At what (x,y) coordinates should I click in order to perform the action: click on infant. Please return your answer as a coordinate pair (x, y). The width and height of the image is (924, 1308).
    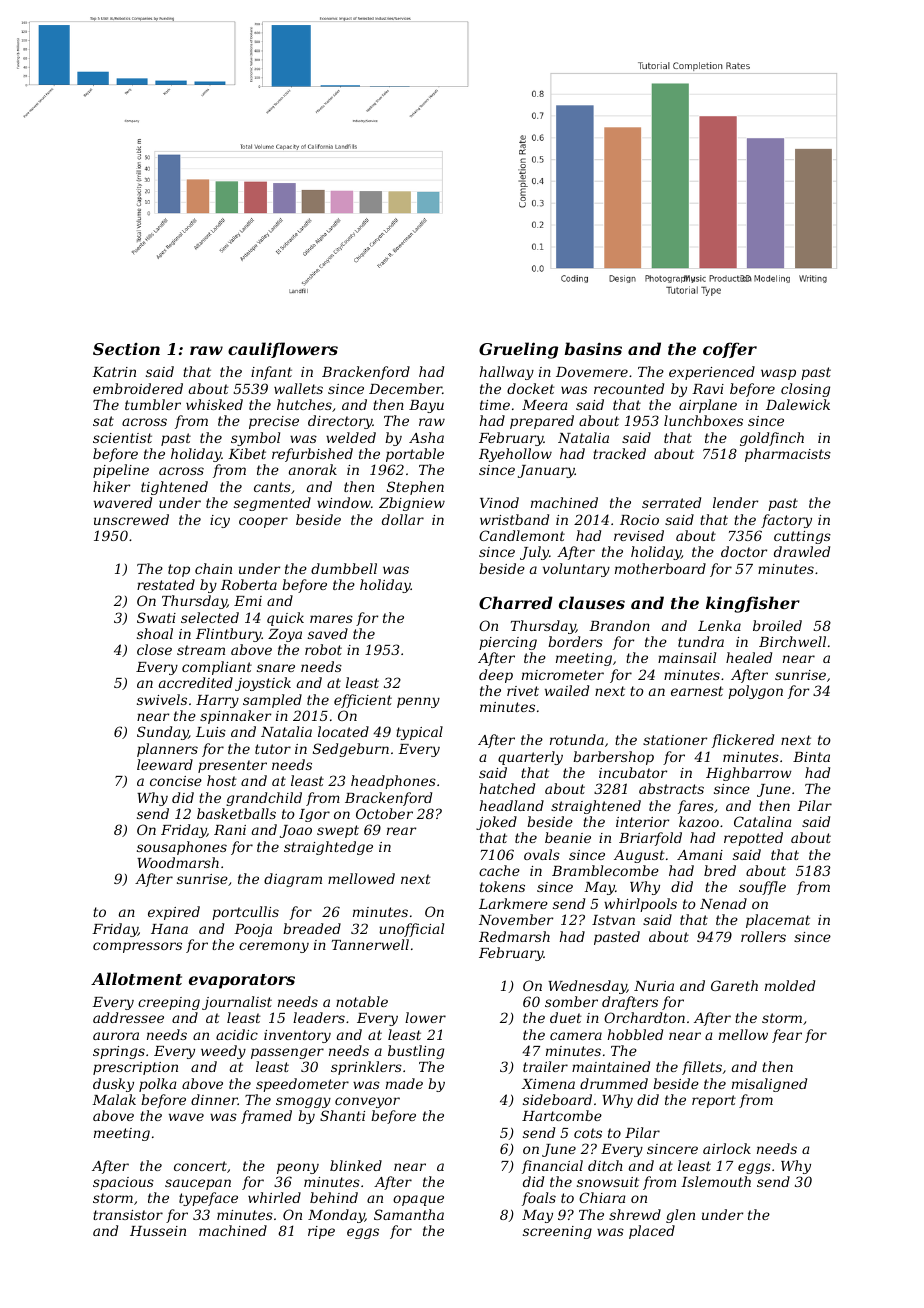
    Looking at the image, I should click on (271, 373).
